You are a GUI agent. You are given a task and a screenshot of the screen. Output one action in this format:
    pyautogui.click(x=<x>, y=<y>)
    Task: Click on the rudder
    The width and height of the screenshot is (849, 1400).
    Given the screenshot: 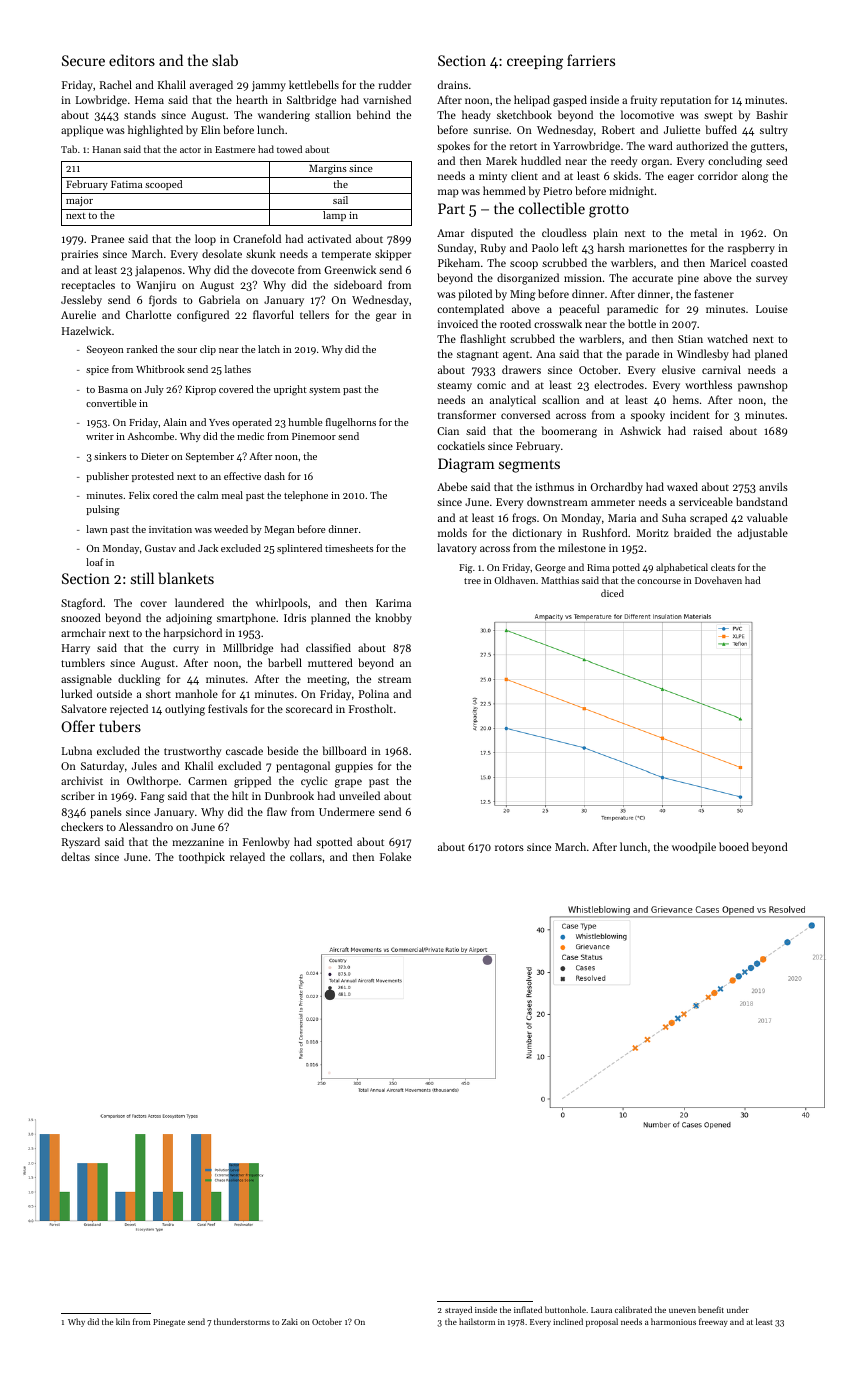 What is the action you would take?
    pyautogui.click(x=395, y=84)
